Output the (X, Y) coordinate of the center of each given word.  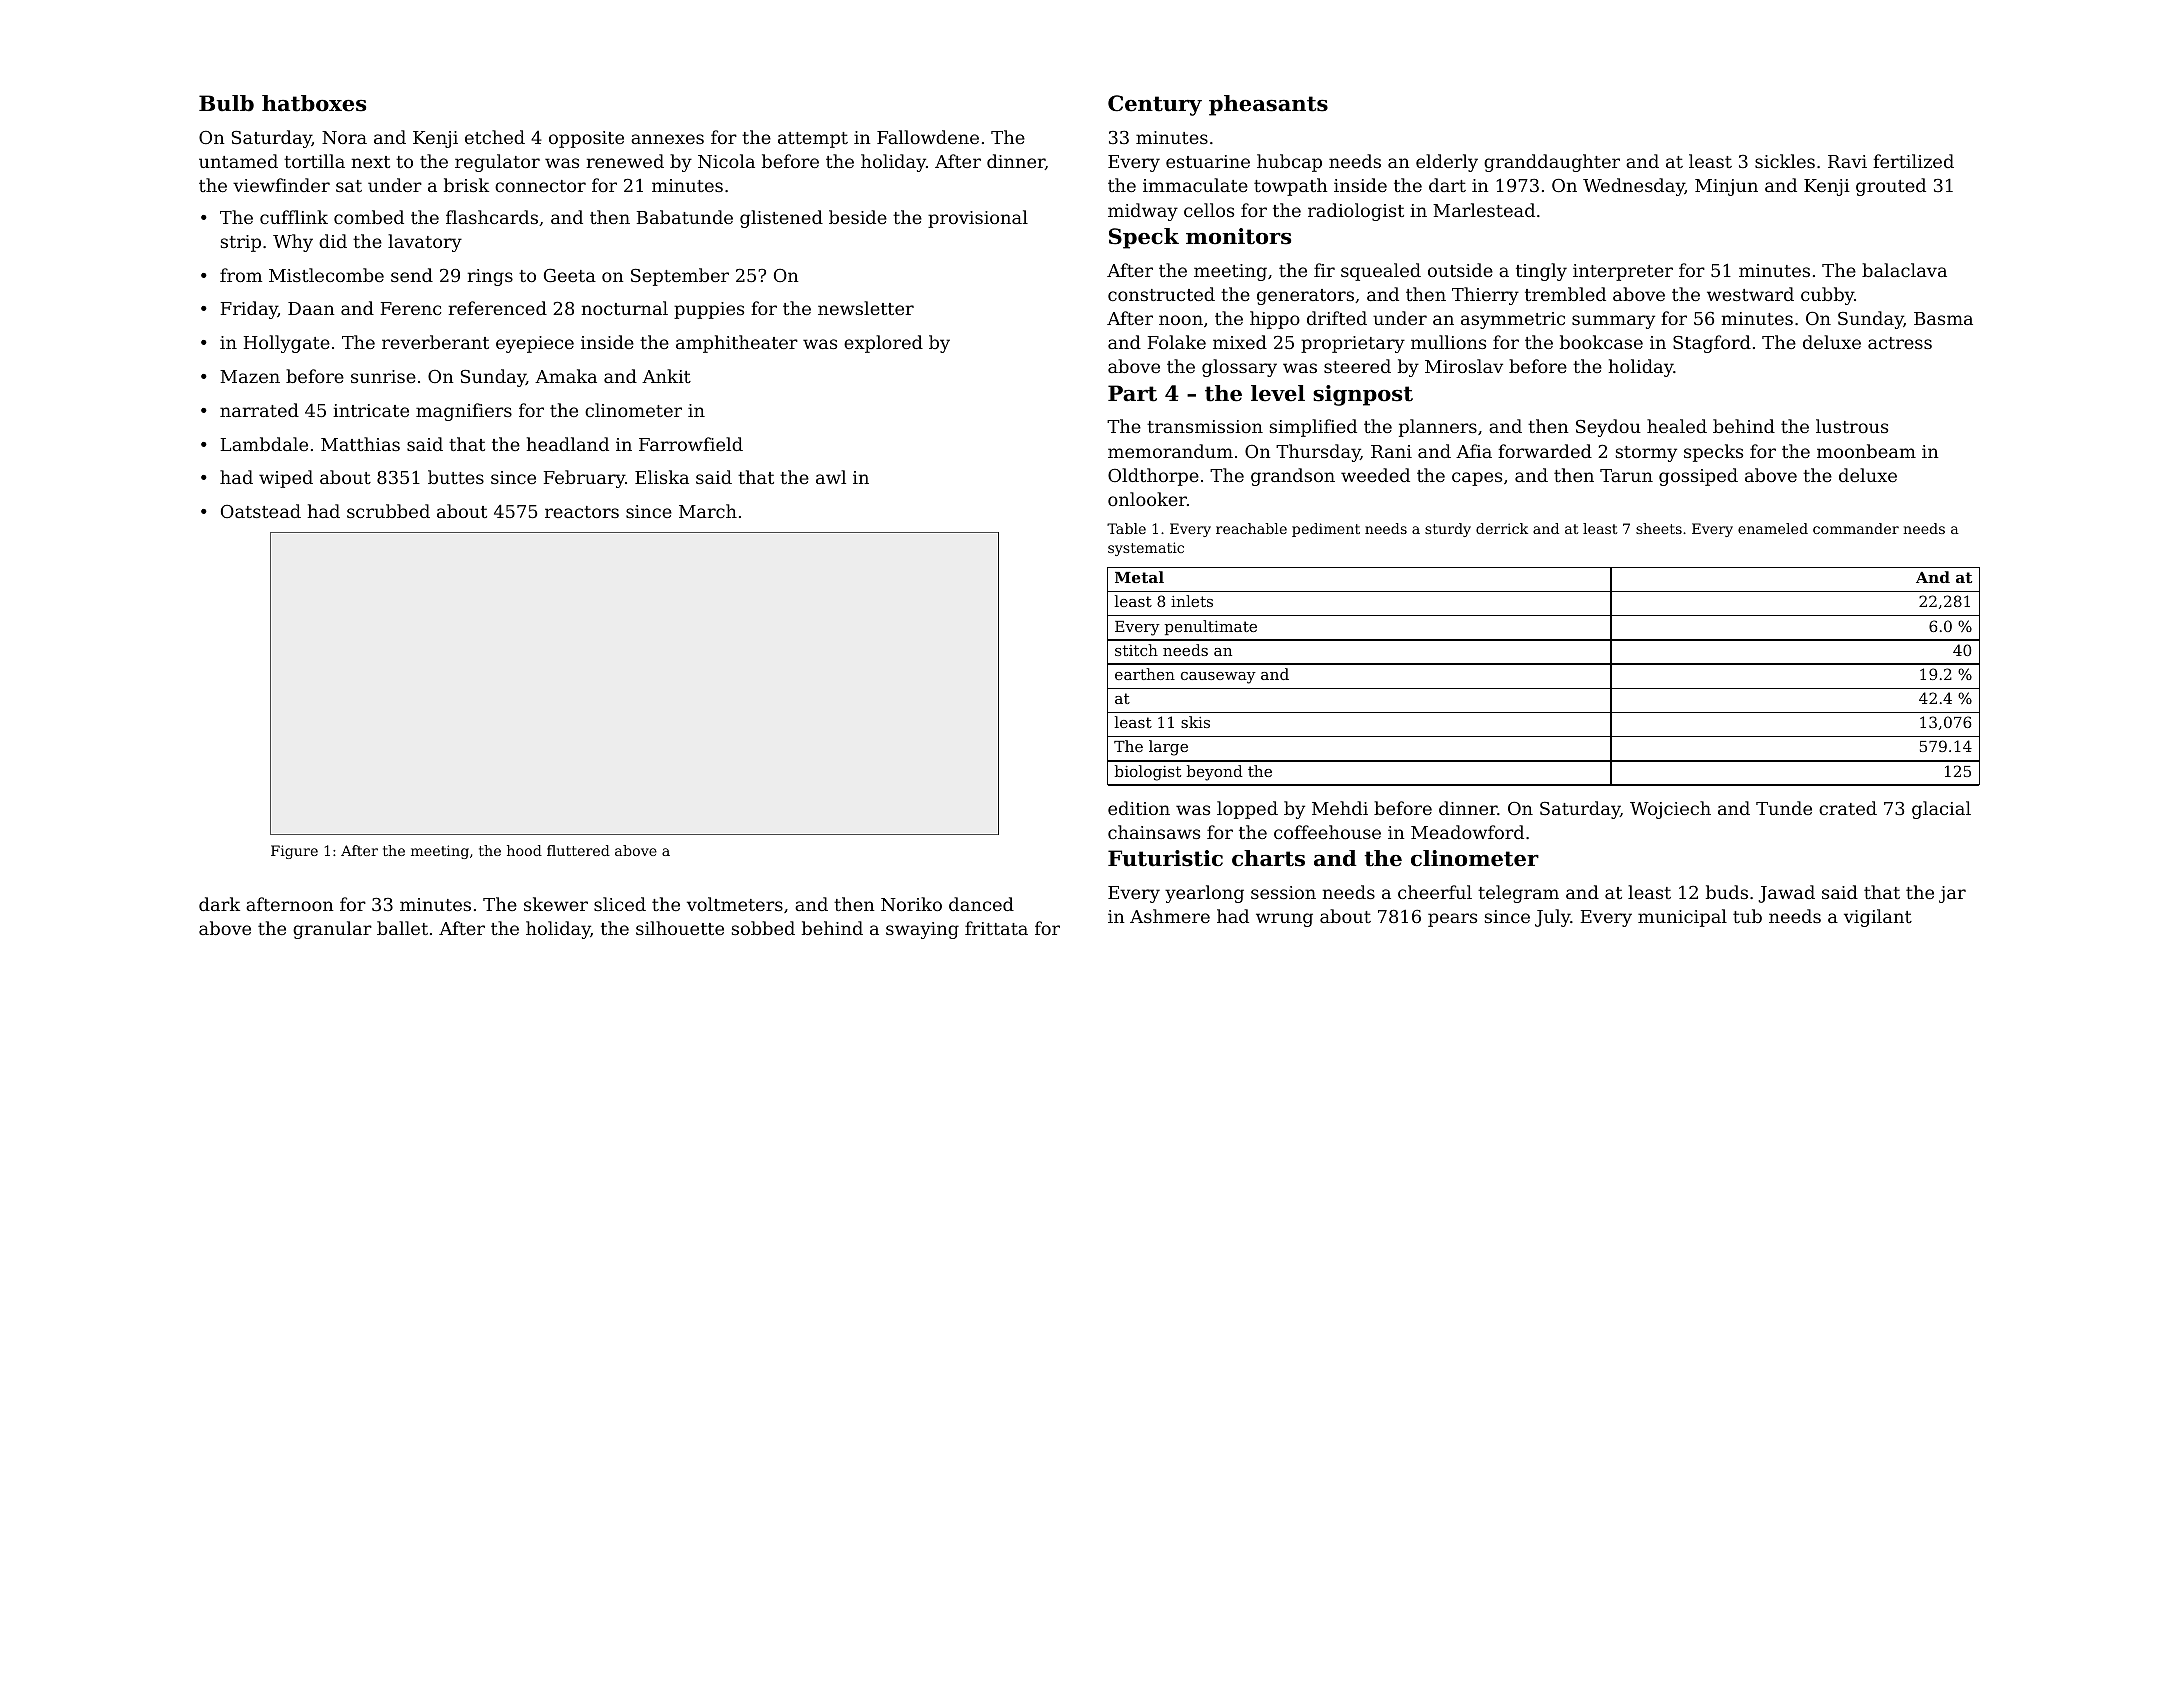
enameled (1773, 528)
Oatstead (261, 511)
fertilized (1913, 161)
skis (1195, 722)
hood (524, 850)
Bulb (226, 103)
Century (1155, 105)
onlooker (1147, 499)
